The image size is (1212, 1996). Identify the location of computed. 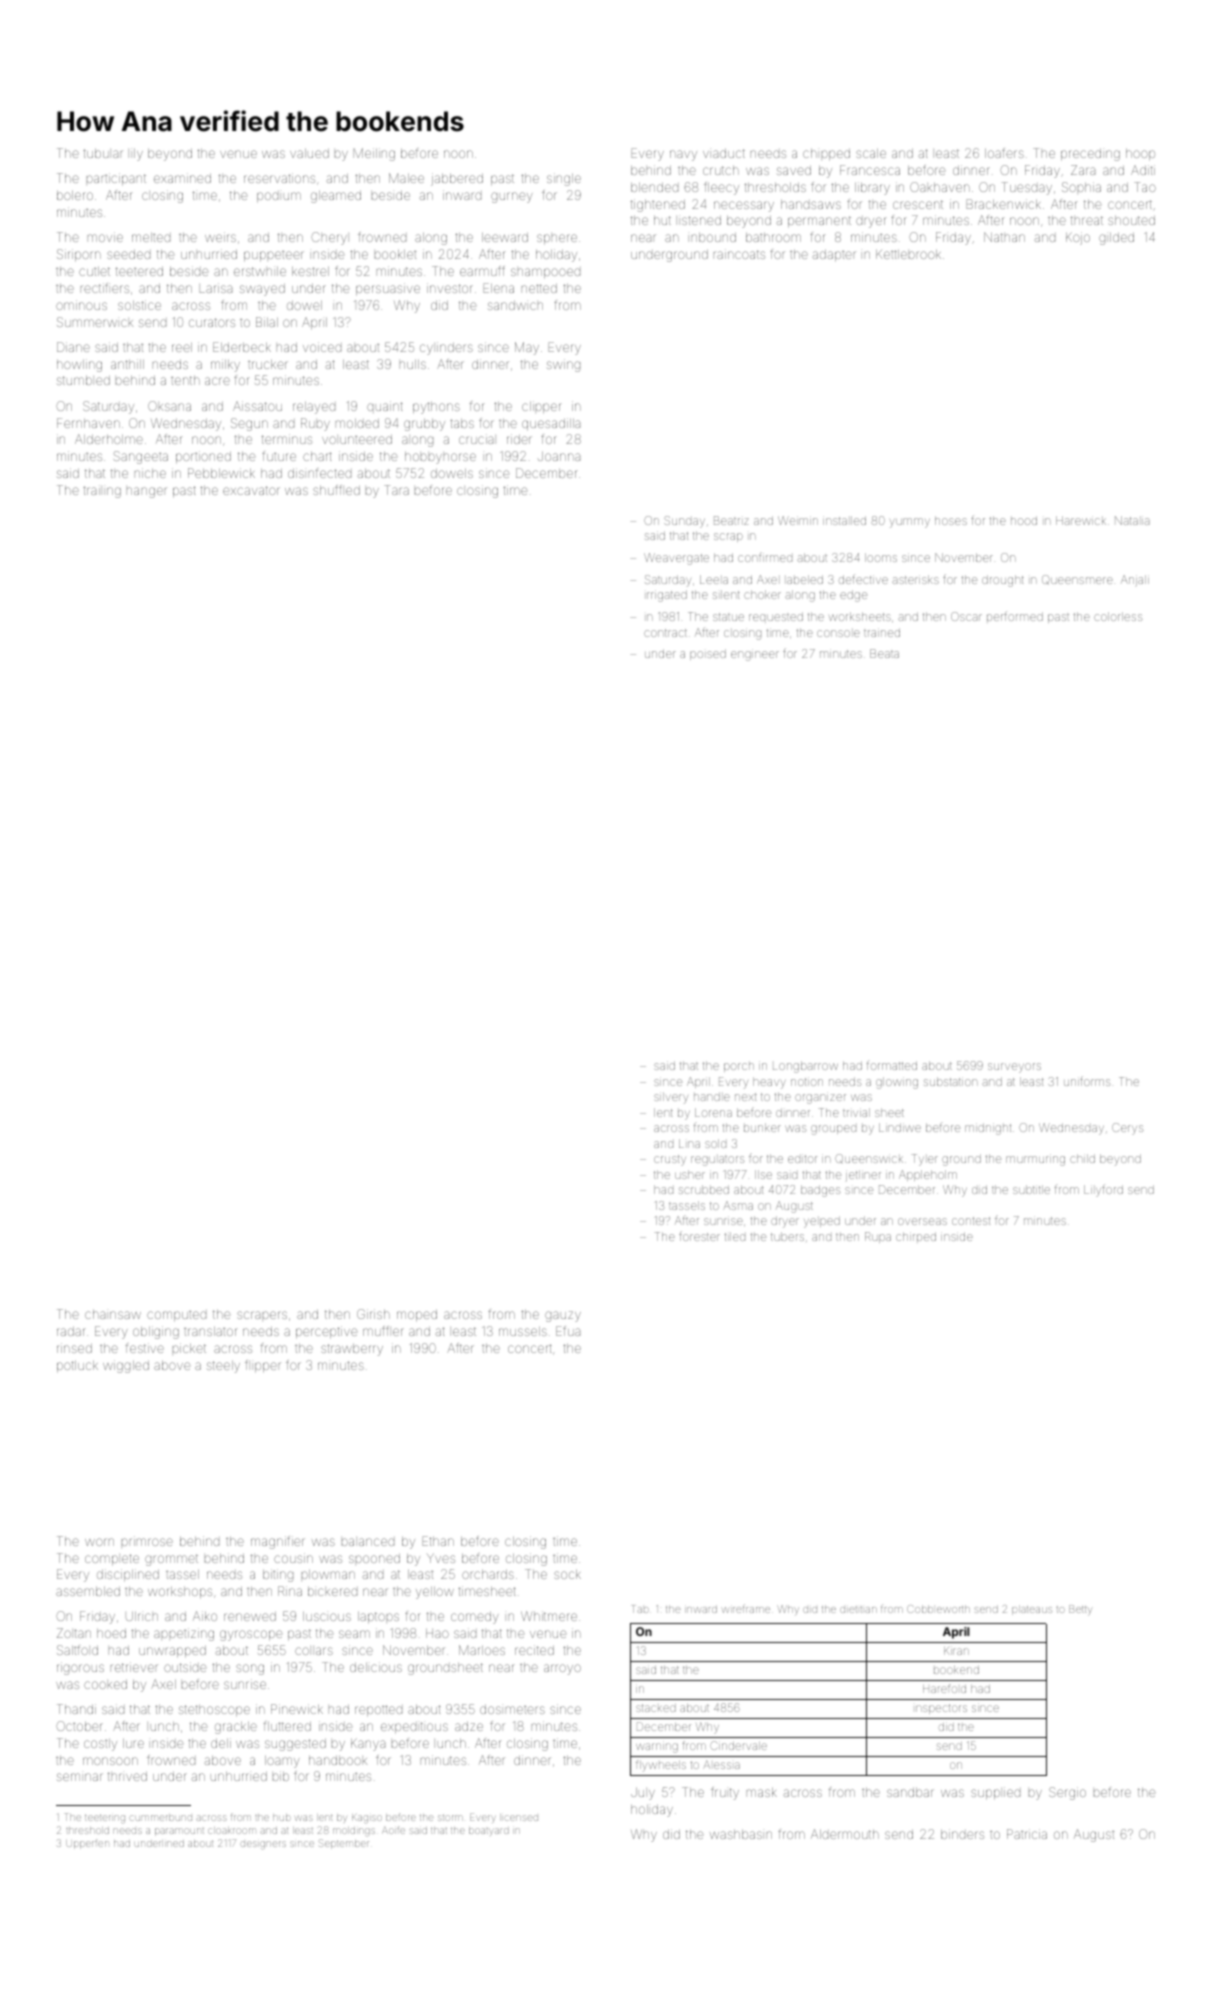
(176, 1316).
